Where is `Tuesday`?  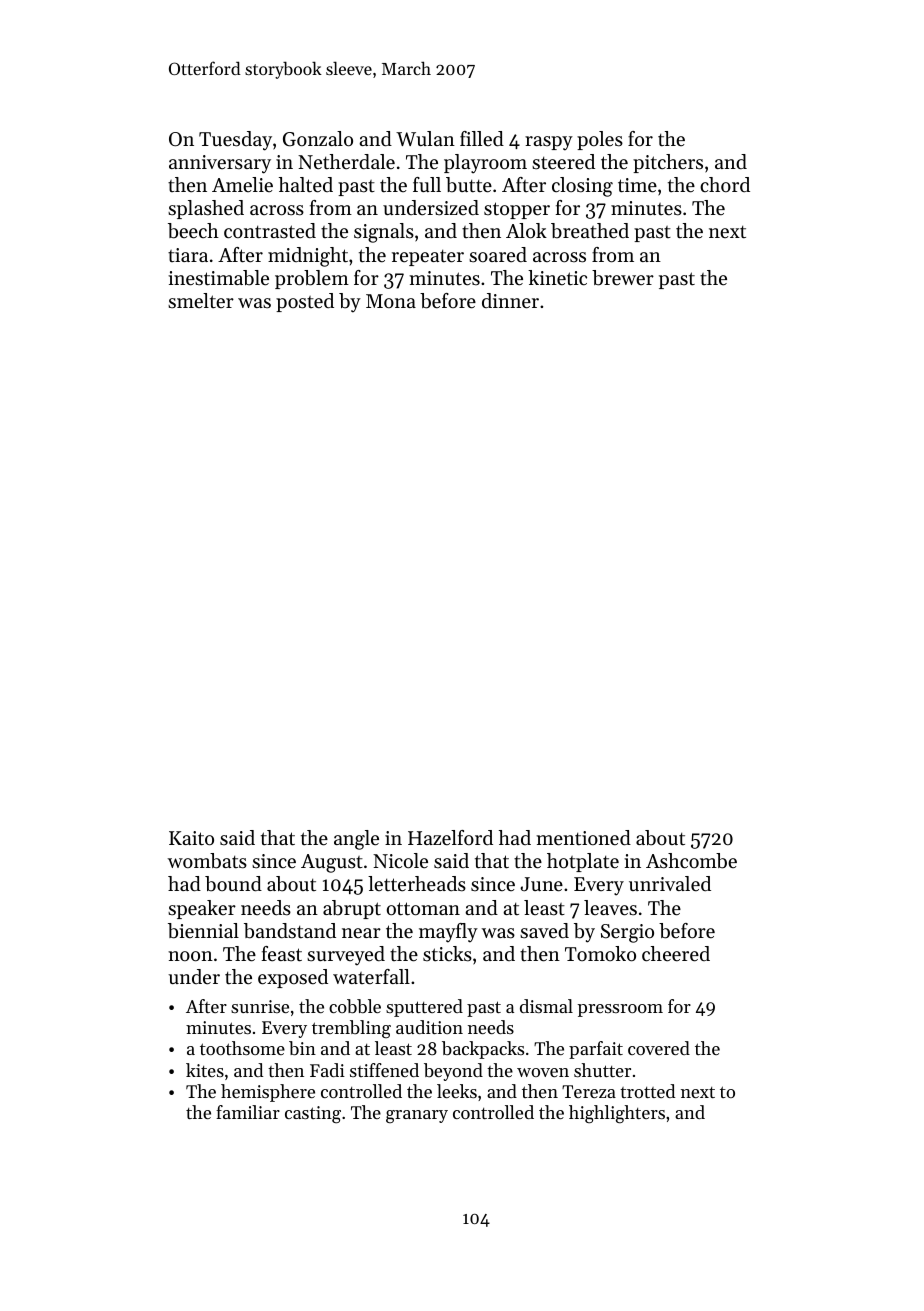 Tuesday is located at coordinates (235, 141).
